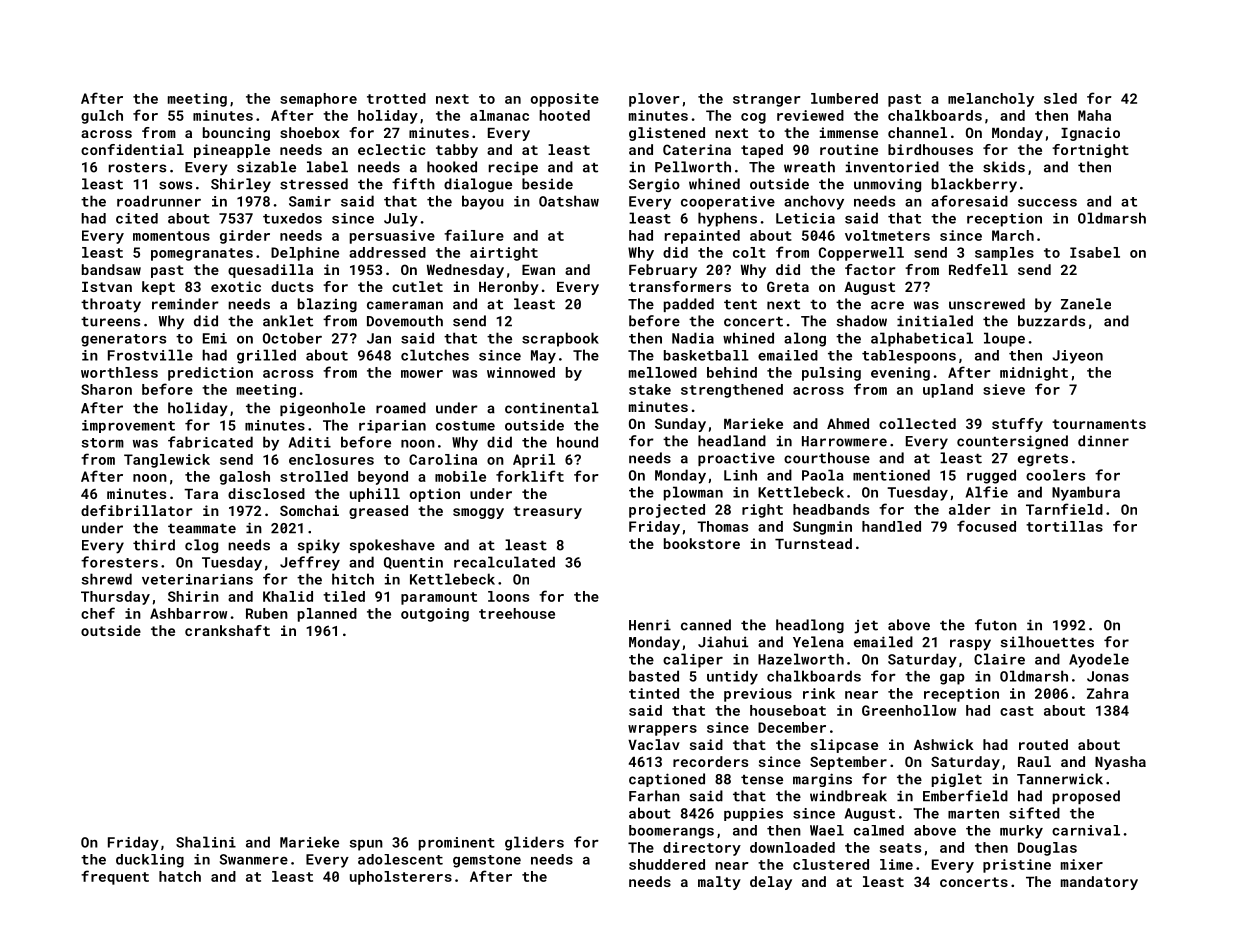  What do you see at coordinates (102, 117) in the screenshot?
I see `gulch` at bounding box center [102, 117].
